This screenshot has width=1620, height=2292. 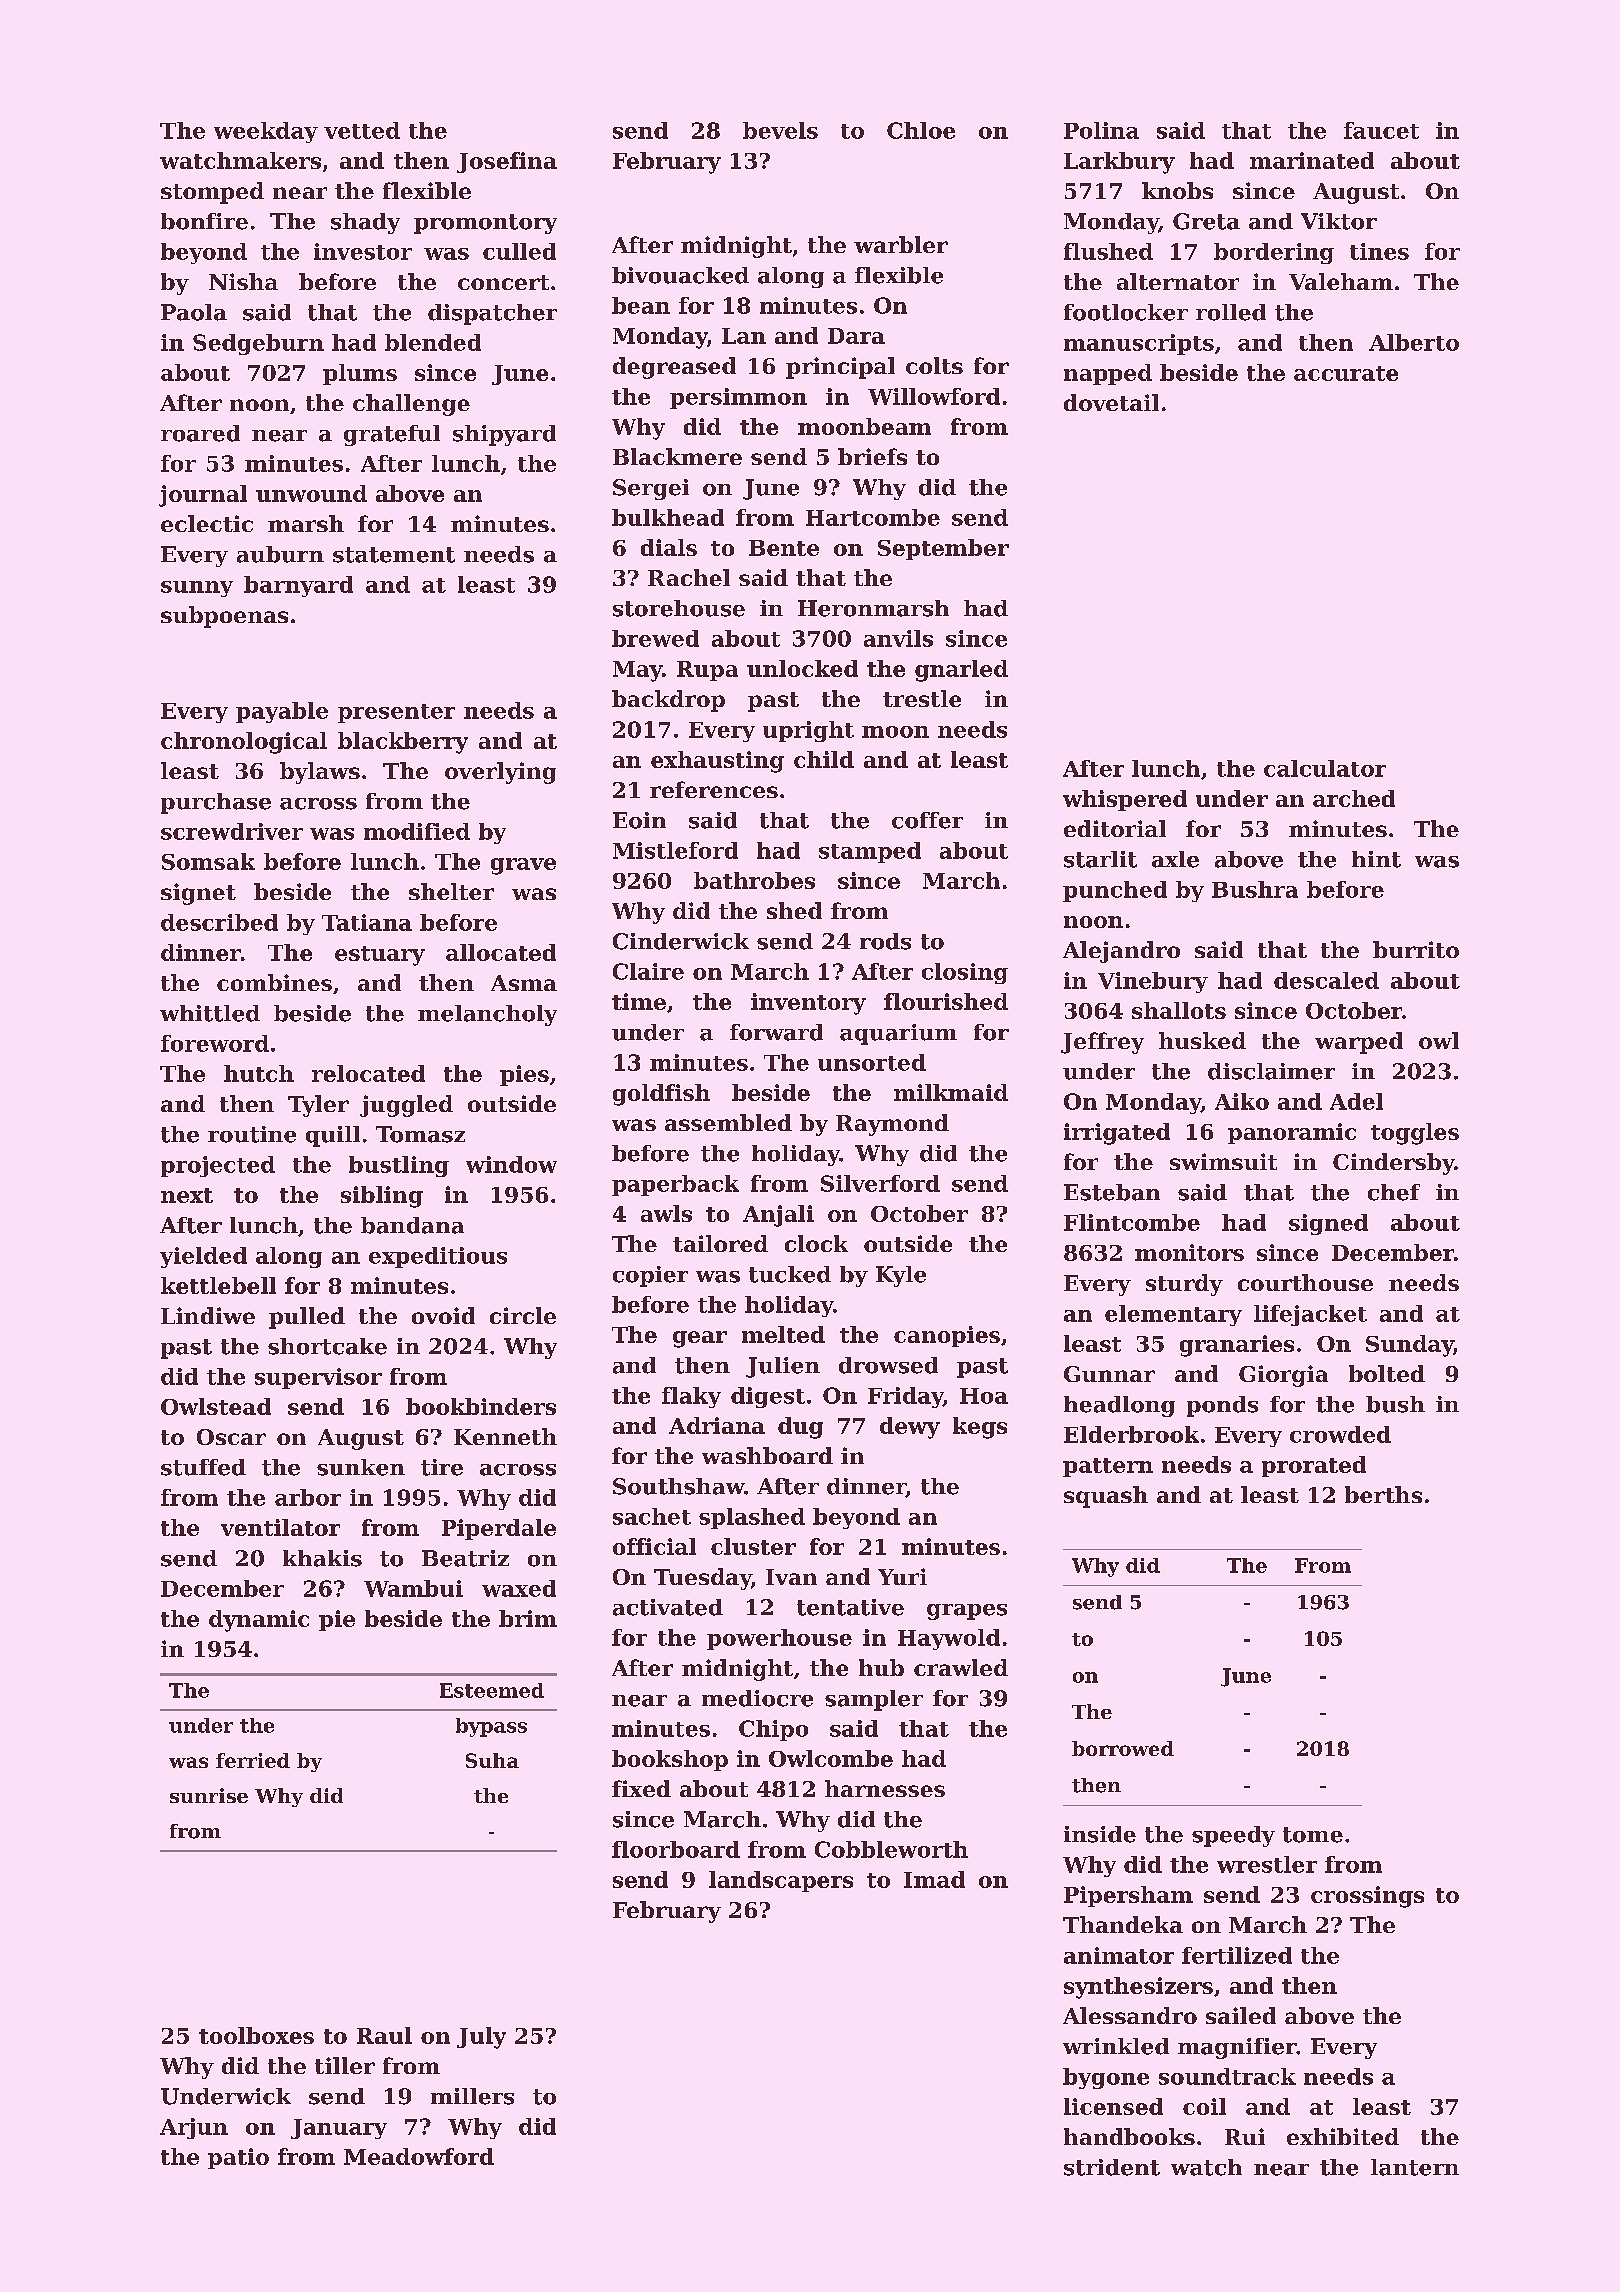 What do you see at coordinates (1393, 1164) in the screenshot?
I see `Cindersby` at bounding box center [1393, 1164].
